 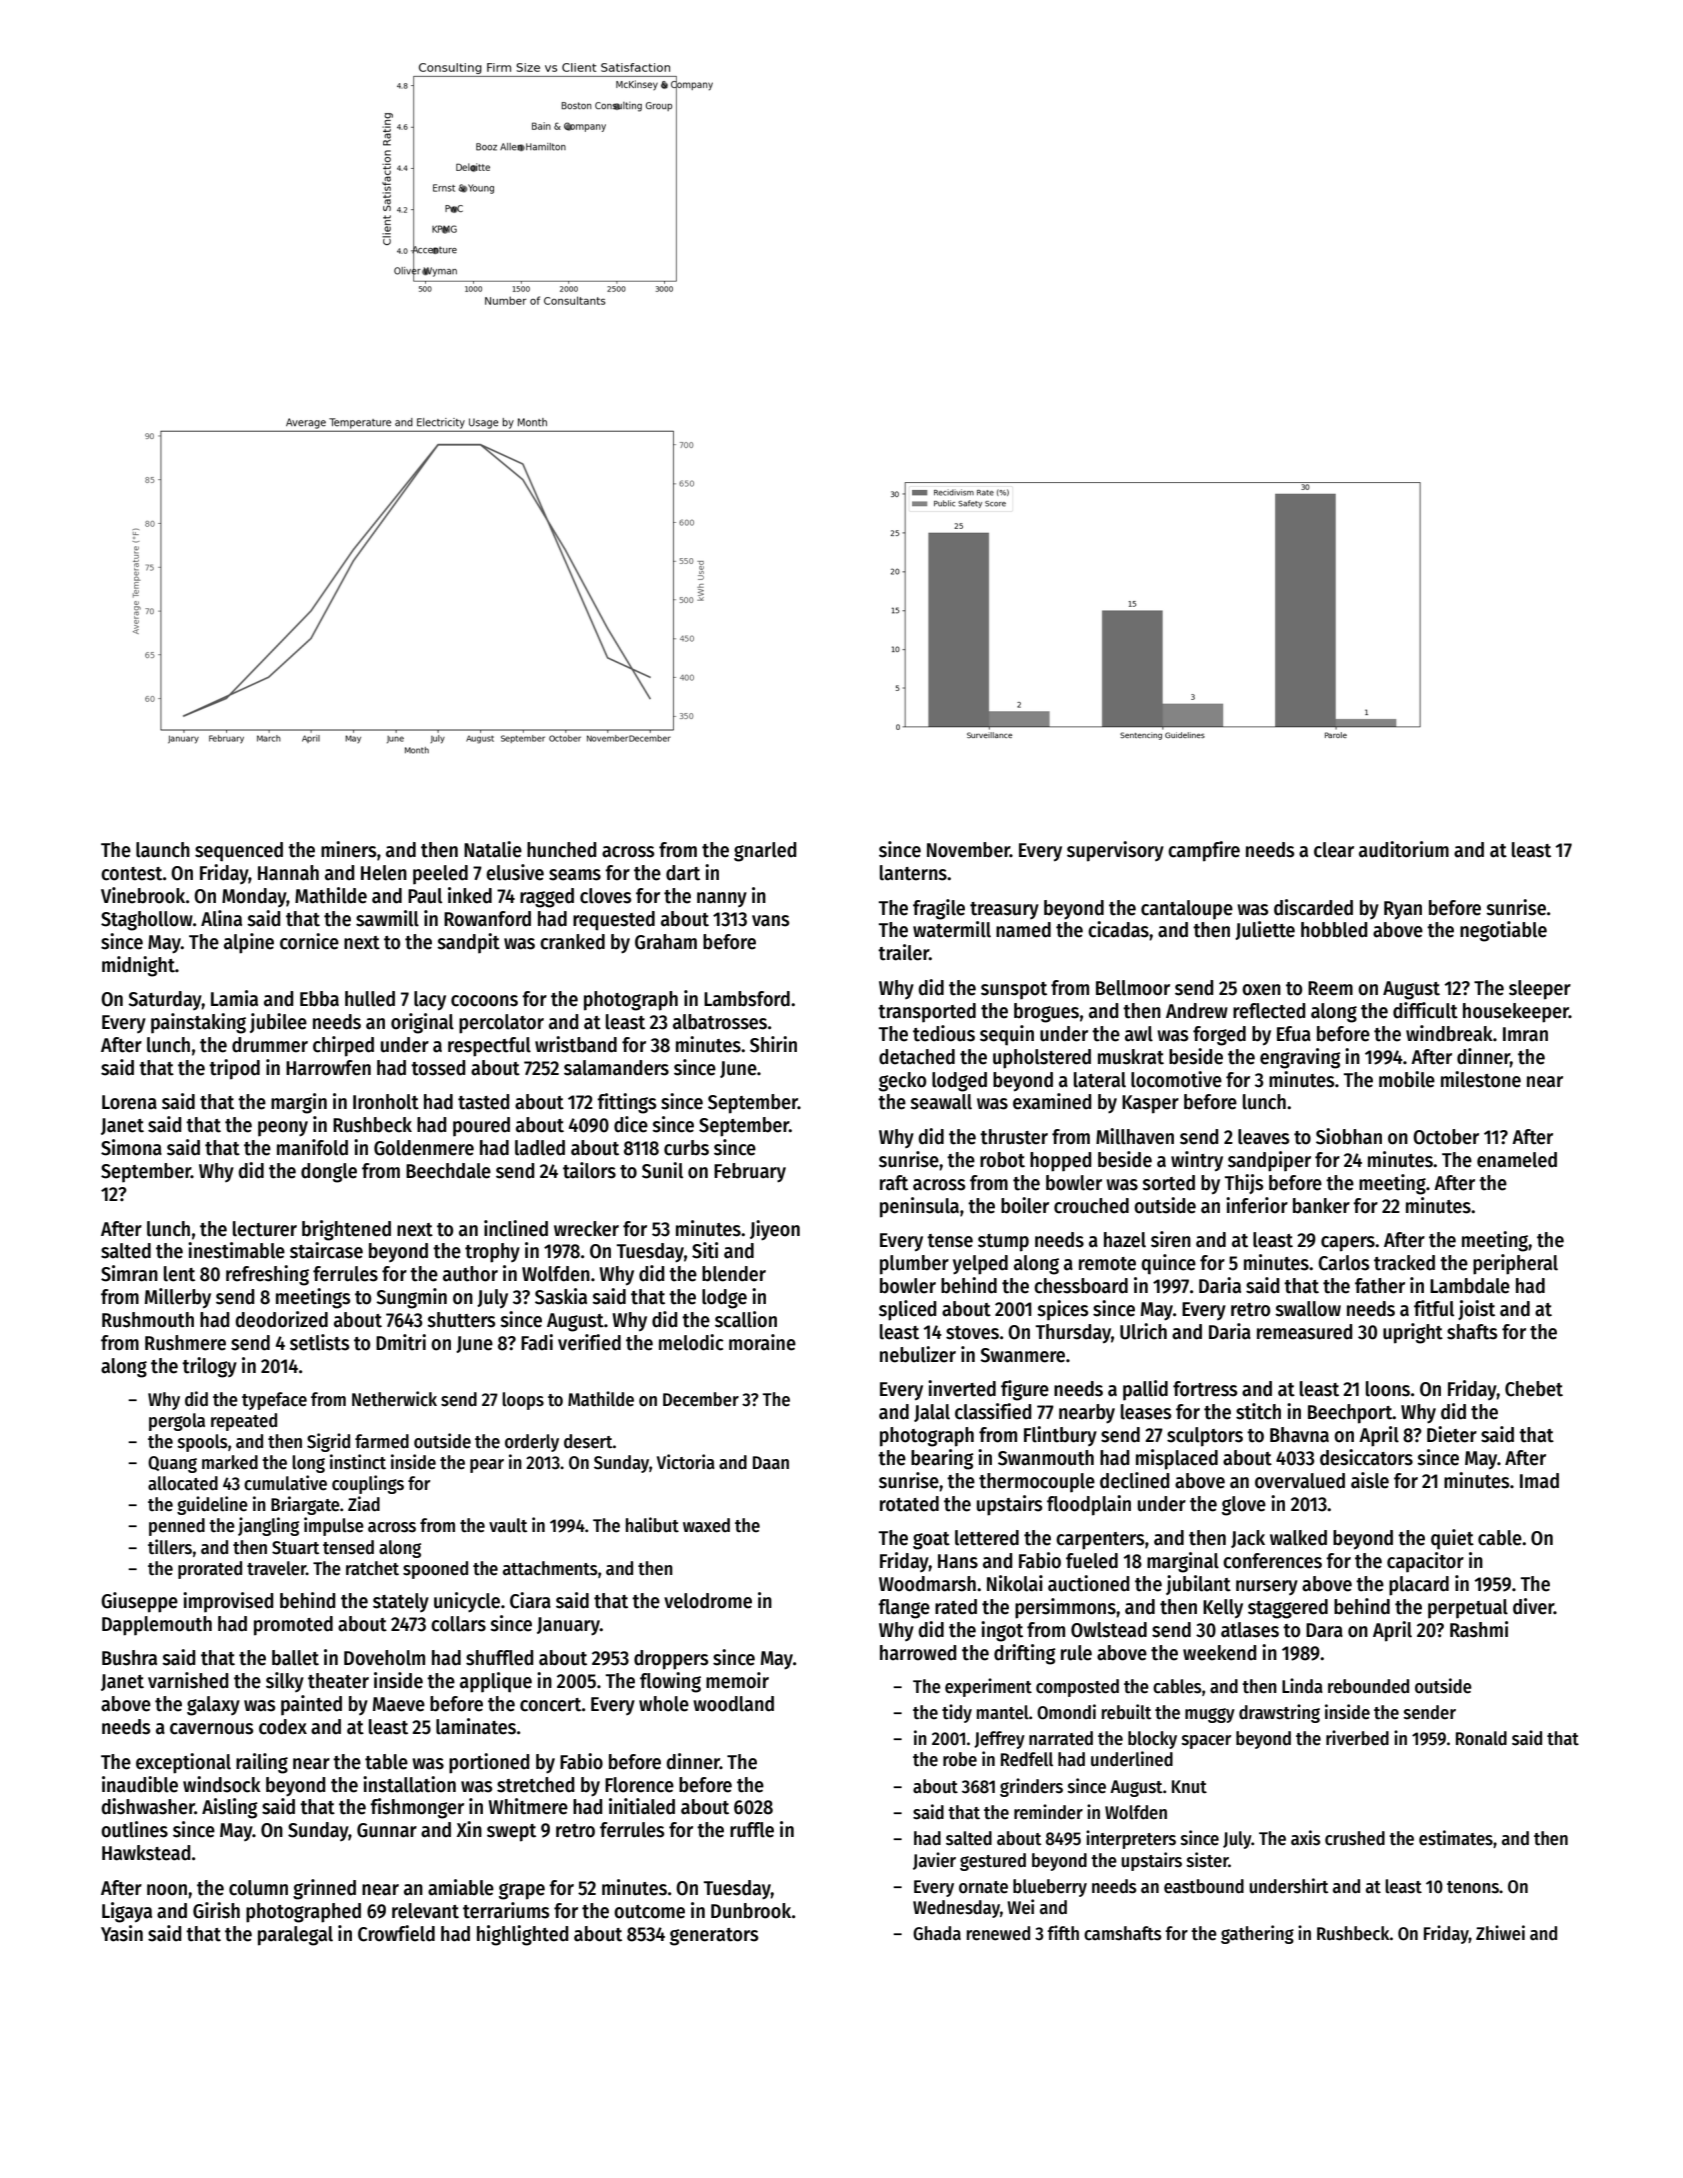 What do you see at coordinates (1115, 851) in the screenshot?
I see `supervisory` at bounding box center [1115, 851].
